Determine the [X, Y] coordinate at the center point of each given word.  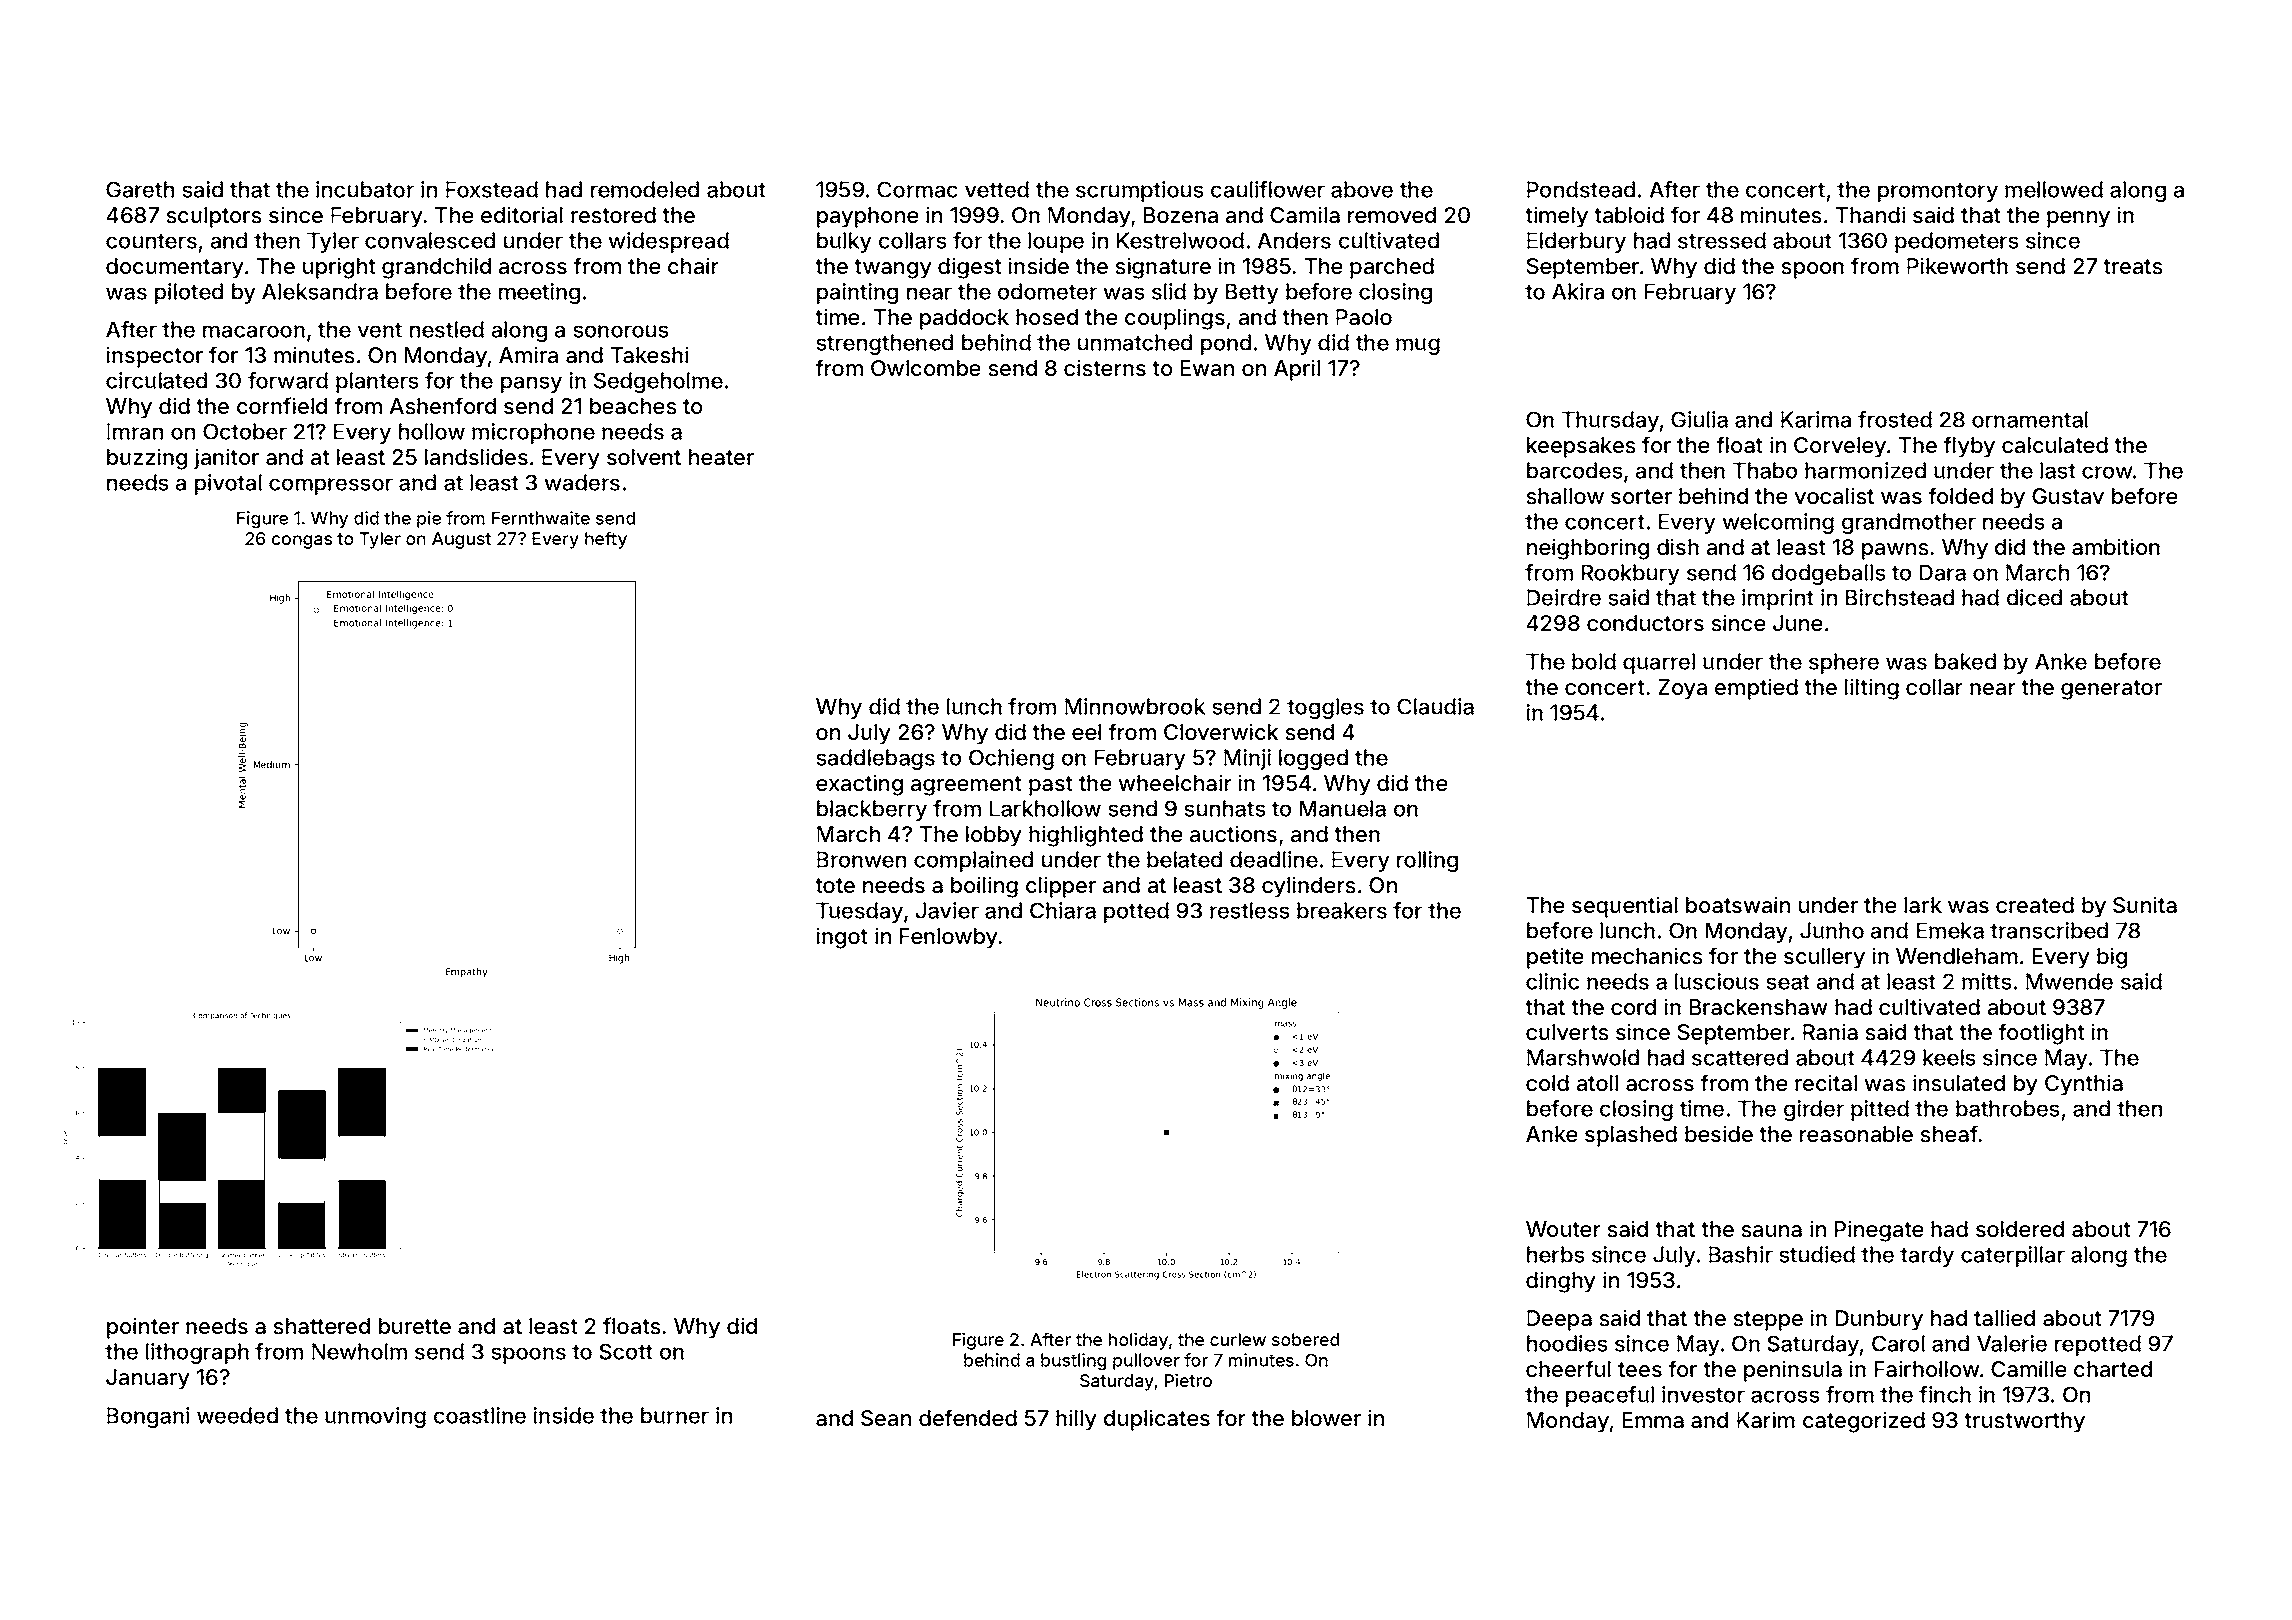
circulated [156, 380]
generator [2111, 690]
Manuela [1343, 808]
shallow [1565, 496]
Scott [626, 1351]
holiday [1138, 1341]
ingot [842, 938]
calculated [2055, 445]
